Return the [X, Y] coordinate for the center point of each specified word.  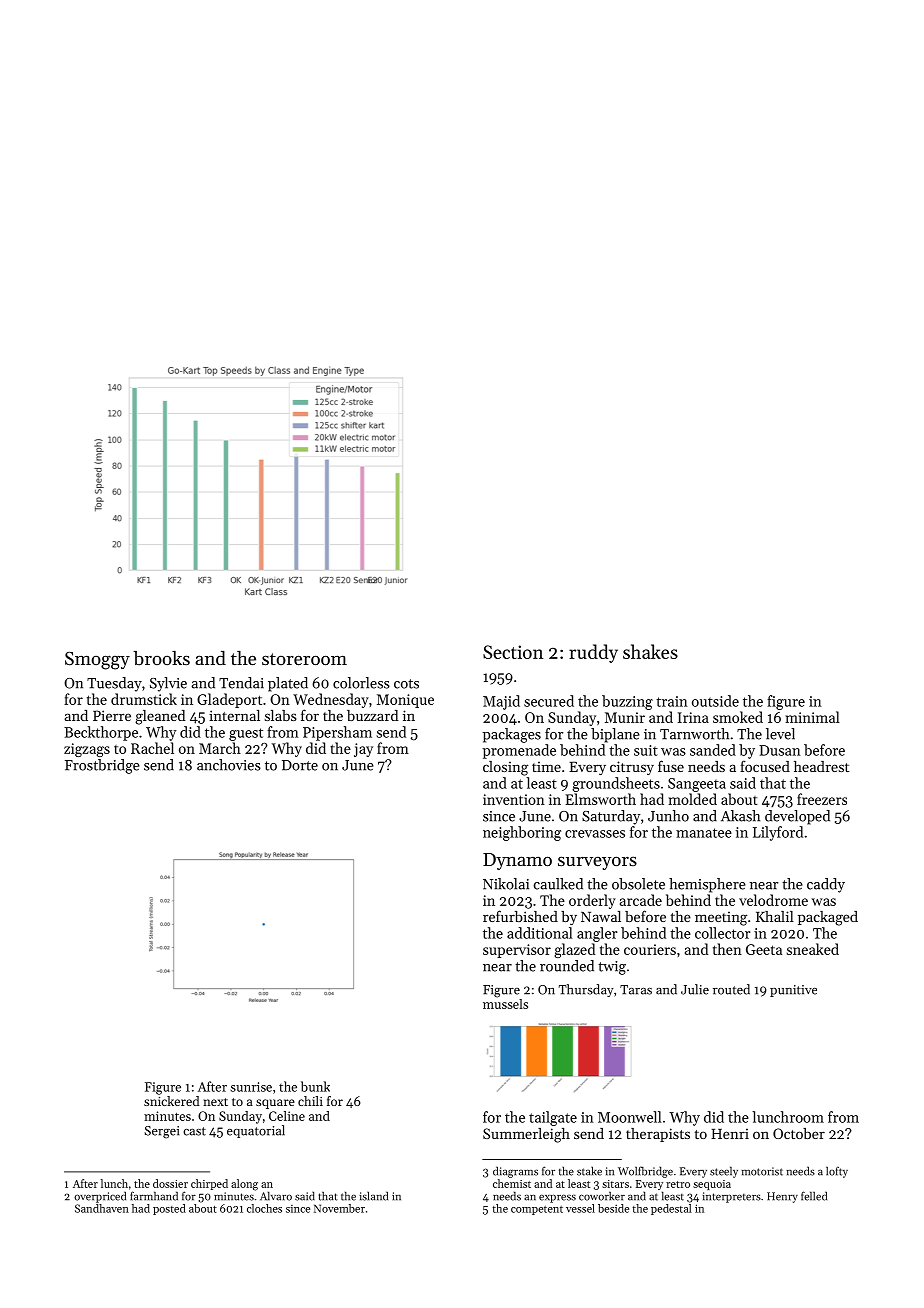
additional [539, 933]
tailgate [553, 1118]
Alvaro [276, 1196]
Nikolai [506, 884]
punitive [793, 991]
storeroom [304, 659]
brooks [161, 658]
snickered [172, 1101]
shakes [650, 651]
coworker [602, 1196]
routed [731, 989]
